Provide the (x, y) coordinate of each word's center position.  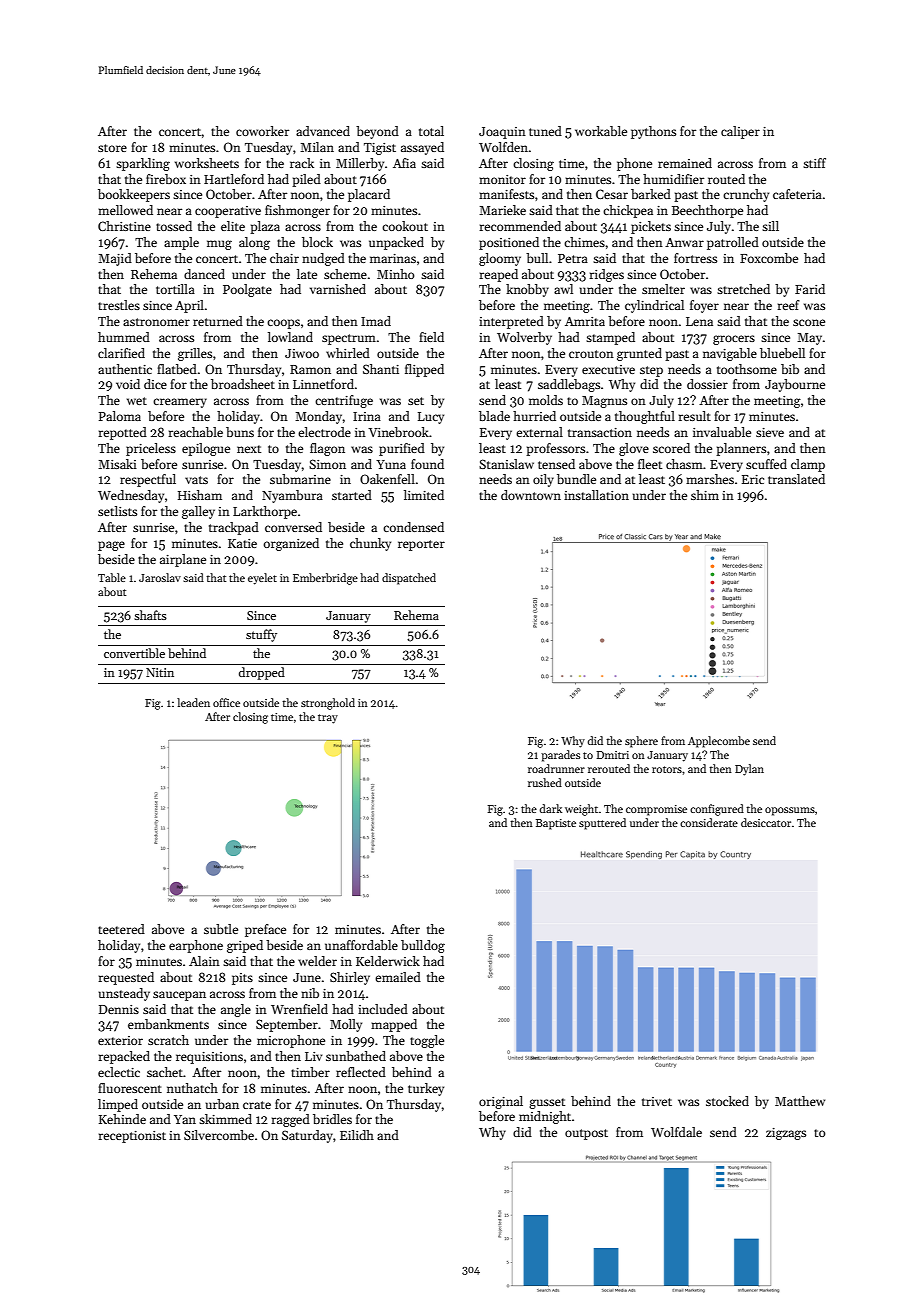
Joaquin (502, 133)
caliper (740, 132)
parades (560, 756)
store (112, 148)
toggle (427, 1041)
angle (236, 1010)
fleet (650, 464)
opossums (790, 811)
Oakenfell (387, 479)
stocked (727, 1101)
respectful (148, 480)
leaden (193, 702)
